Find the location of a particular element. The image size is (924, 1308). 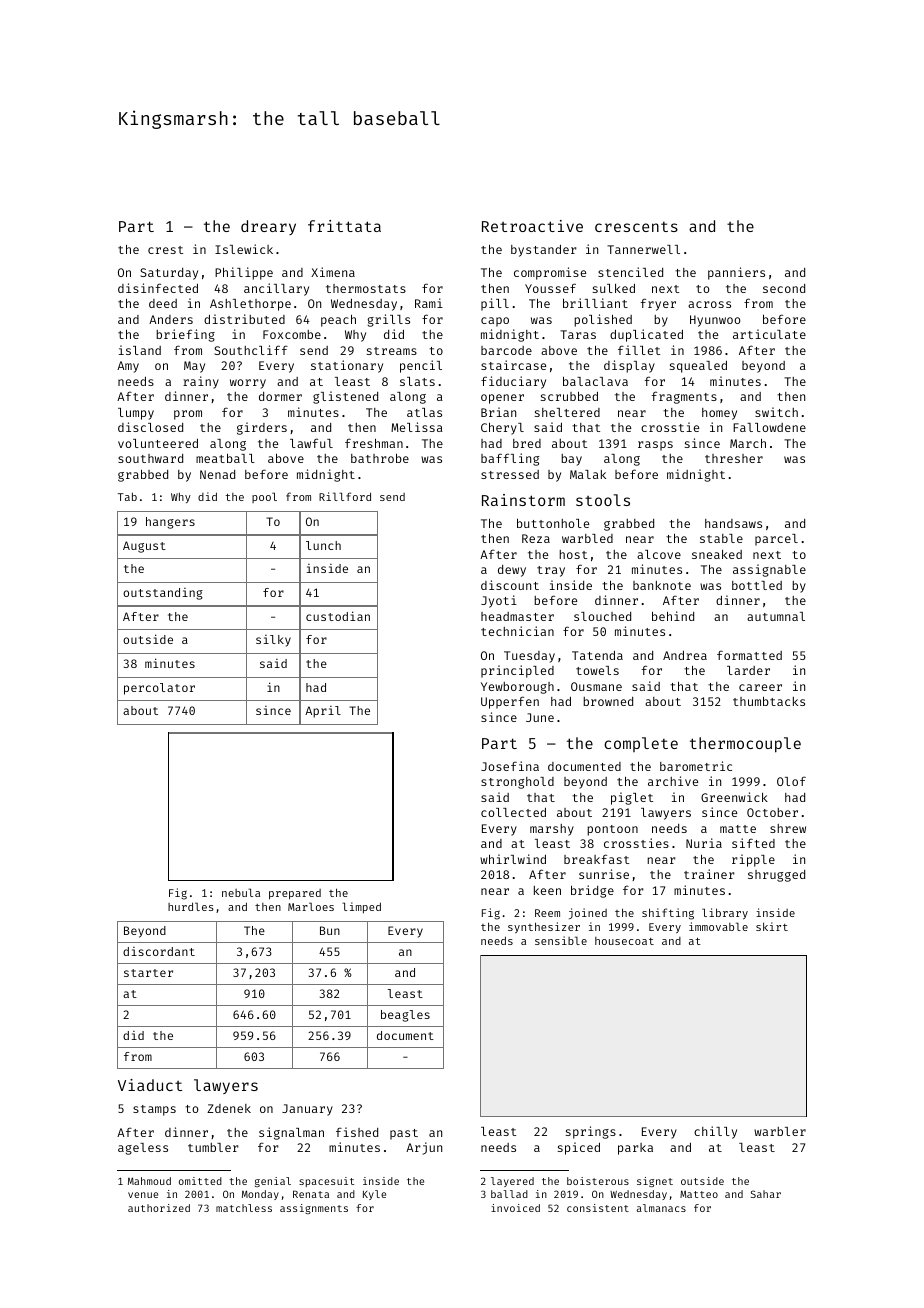

Arjun is located at coordinates (424, 1148).
